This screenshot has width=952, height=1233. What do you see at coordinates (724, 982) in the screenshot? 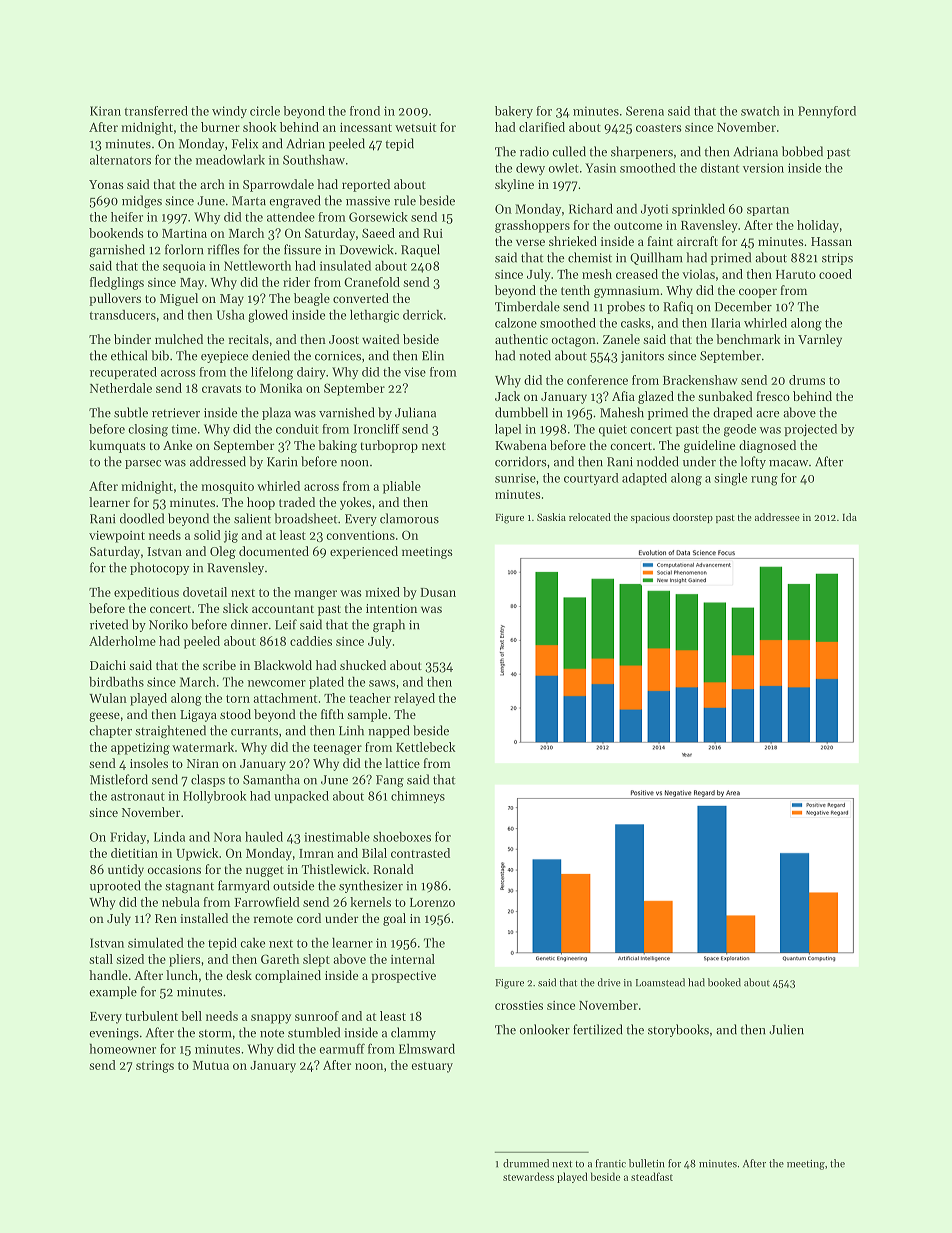
I see `booked` at bounding box center [724, 982].
